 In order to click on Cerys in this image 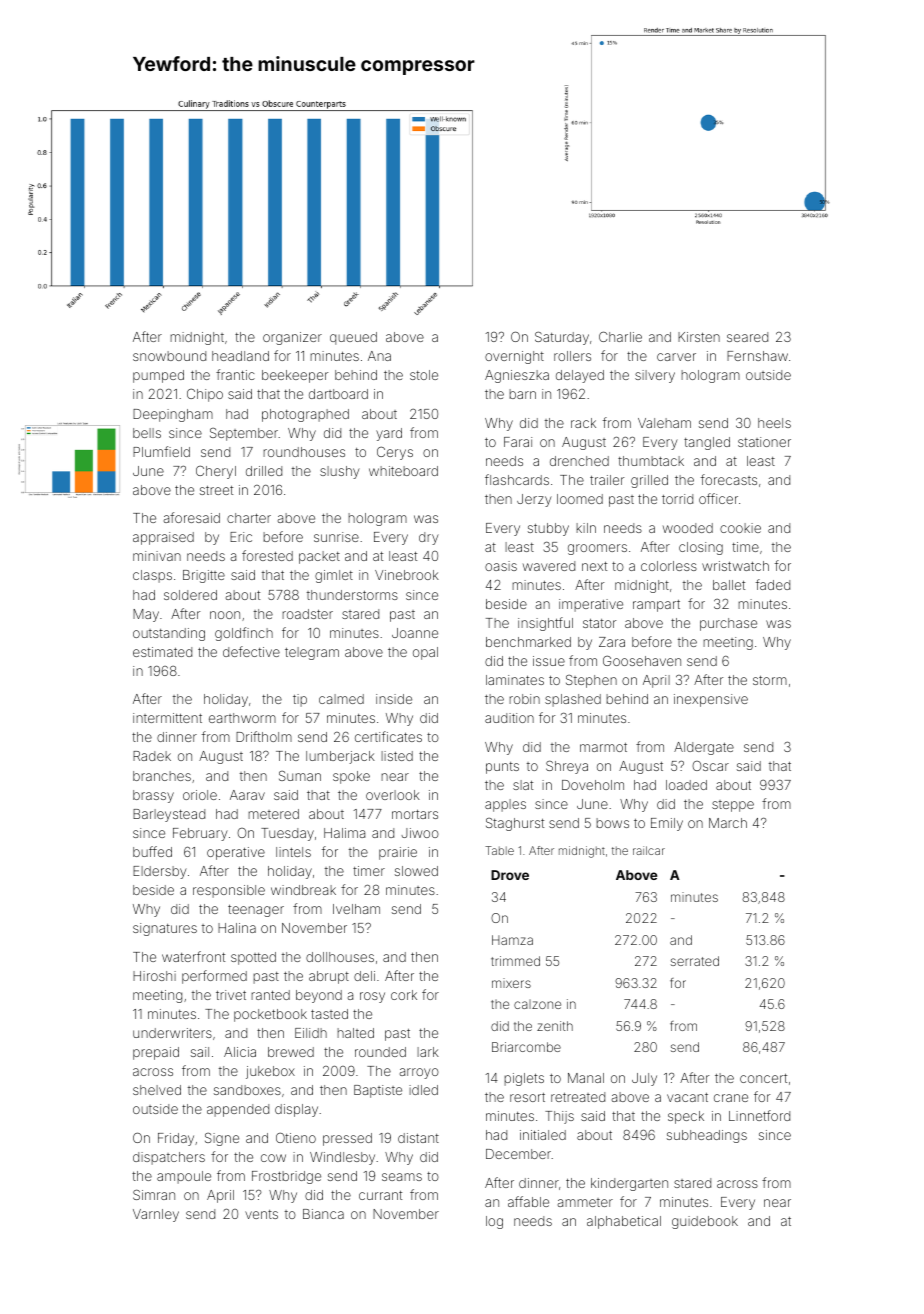, I will do `click(395, 453)`.
